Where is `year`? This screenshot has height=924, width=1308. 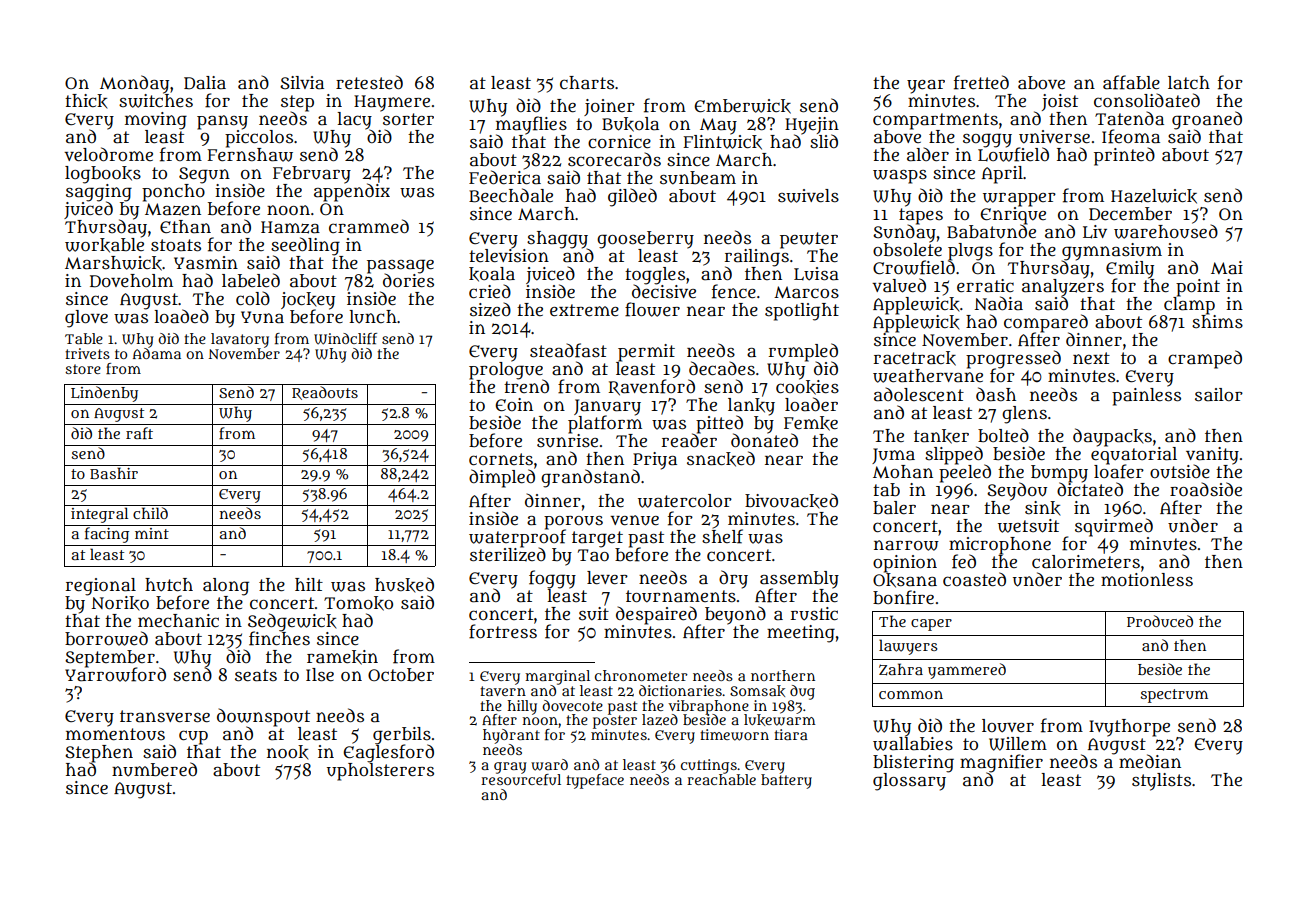 year is located at coordinates (926, 86).
